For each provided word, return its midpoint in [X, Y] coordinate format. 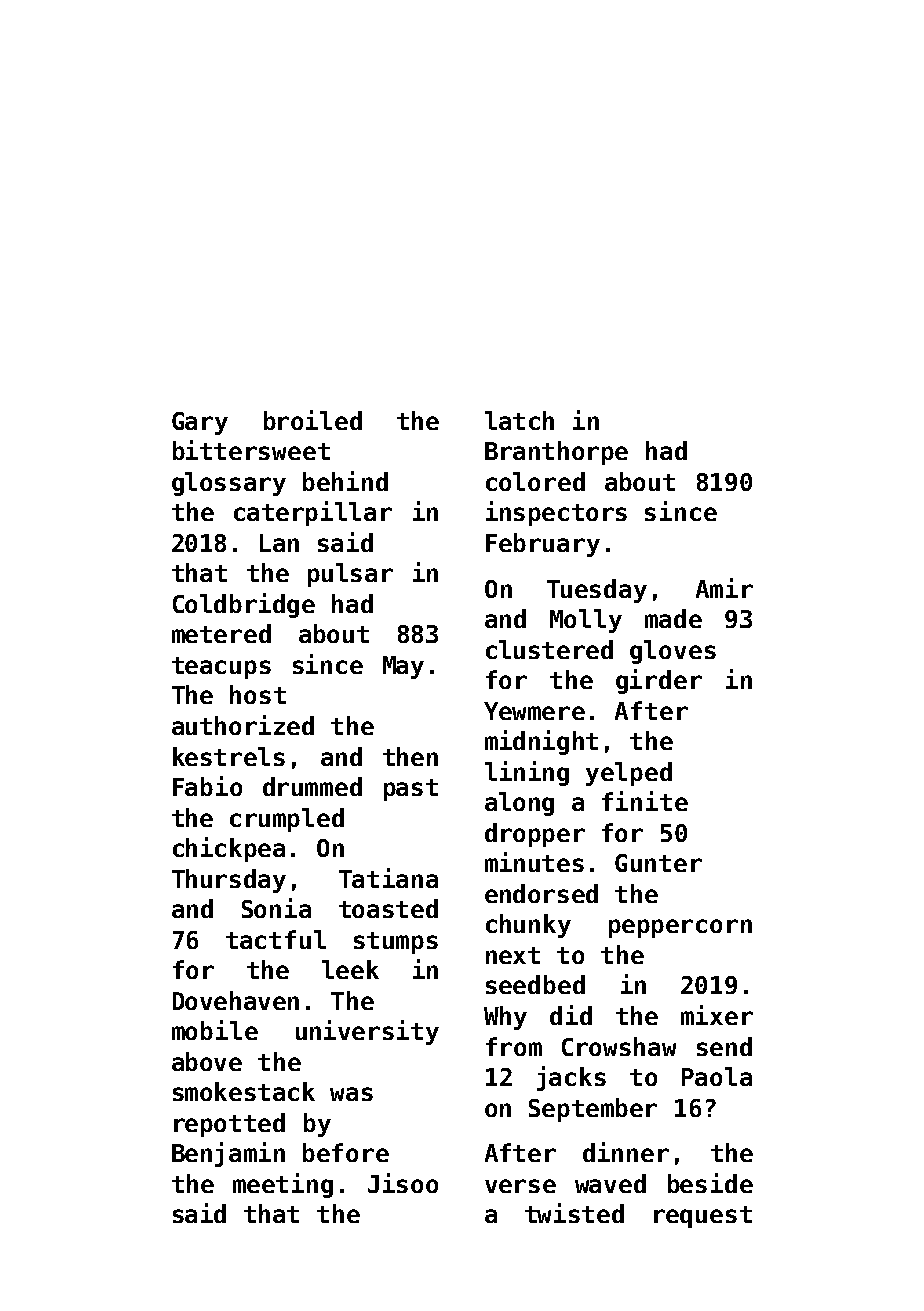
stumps [396, 943]
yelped [629, 774]
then [410, 756]
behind [345, 481]
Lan [279, 543]
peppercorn [680, 928]
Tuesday [597, 591]
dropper [535, 835]
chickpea [229, 849]
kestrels [229, 756]
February [543, 545]
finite [645, 801]
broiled [313, 420]
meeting [283, 1185]
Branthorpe [556, 453]
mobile [215, 1030]
